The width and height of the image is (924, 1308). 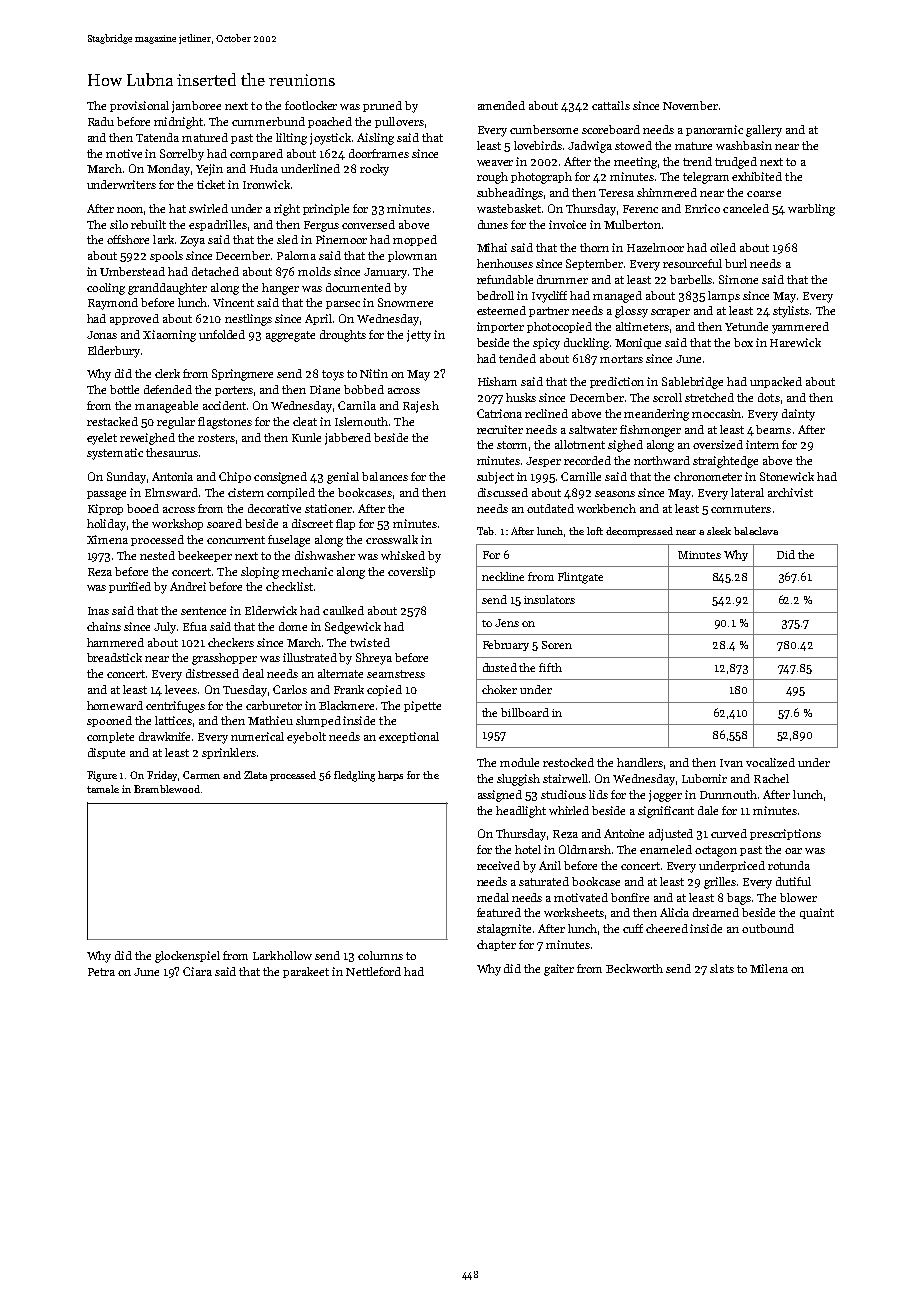 What do you see at coordinates (196, 107) in the image?
I see `jamboree` at bounding box center [196, 107].
